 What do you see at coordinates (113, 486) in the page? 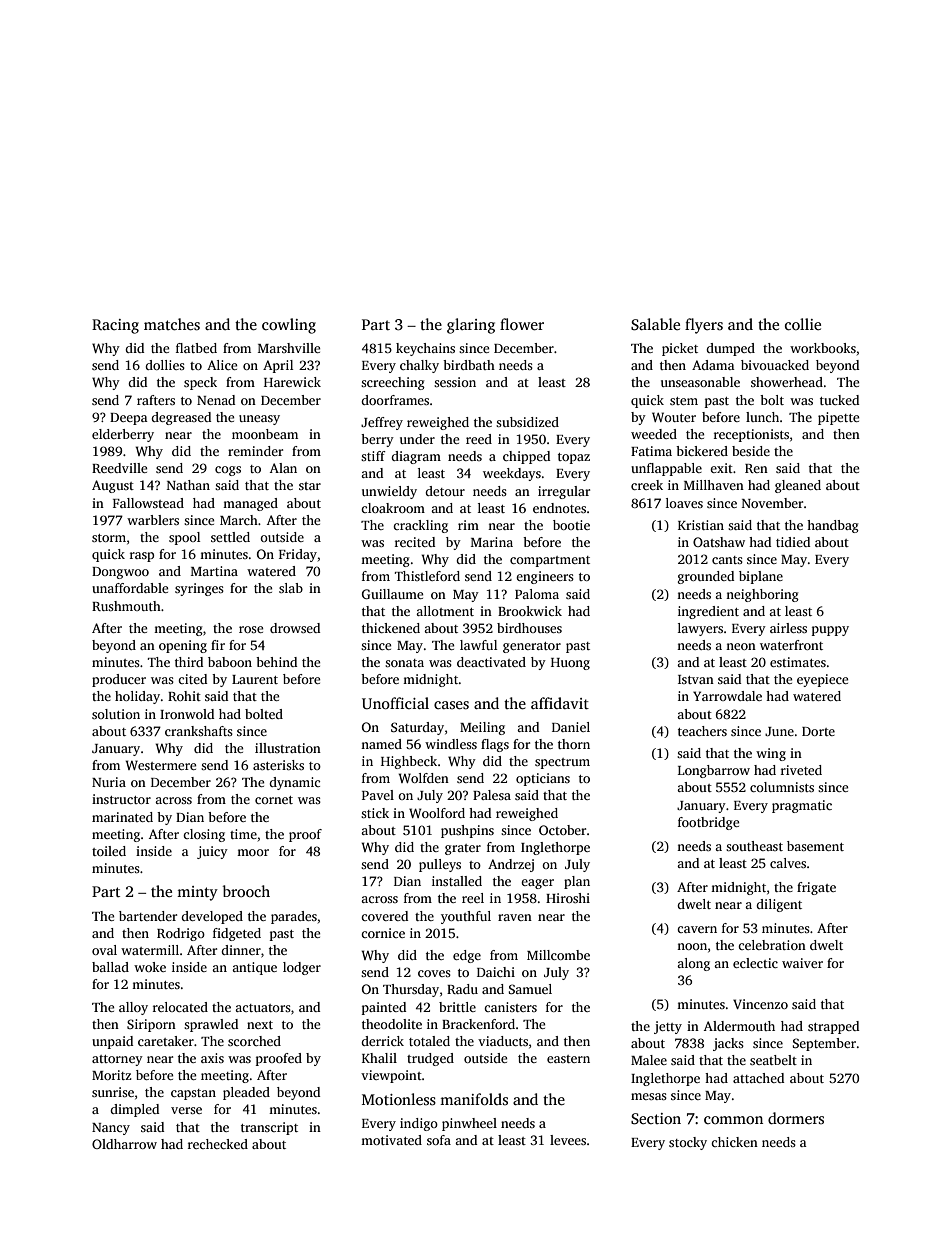
I see `August` at bounding box center [113, 486].
